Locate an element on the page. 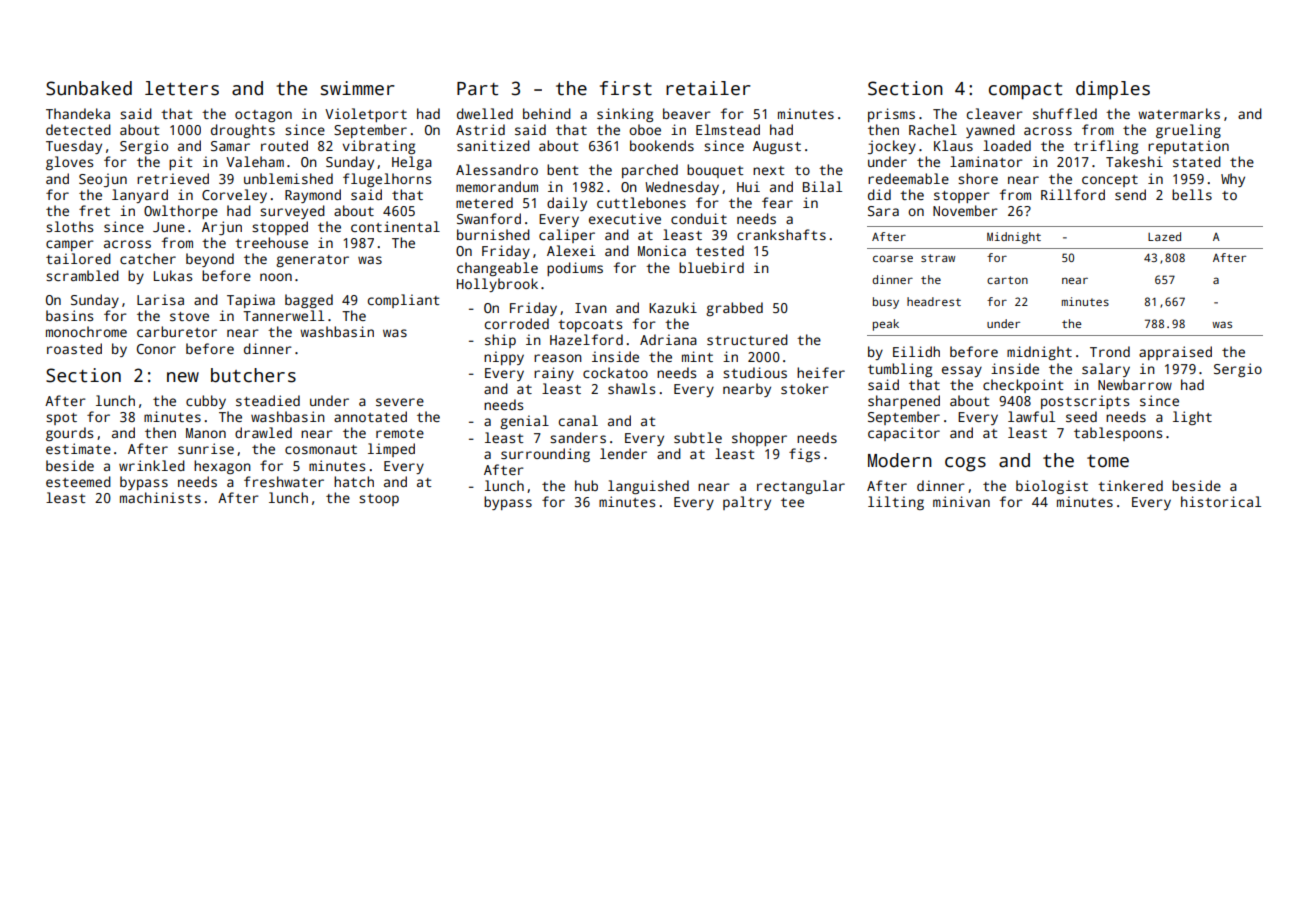 This page has height=924, width=1308. dimples is located at coordinates (1113, 90).
